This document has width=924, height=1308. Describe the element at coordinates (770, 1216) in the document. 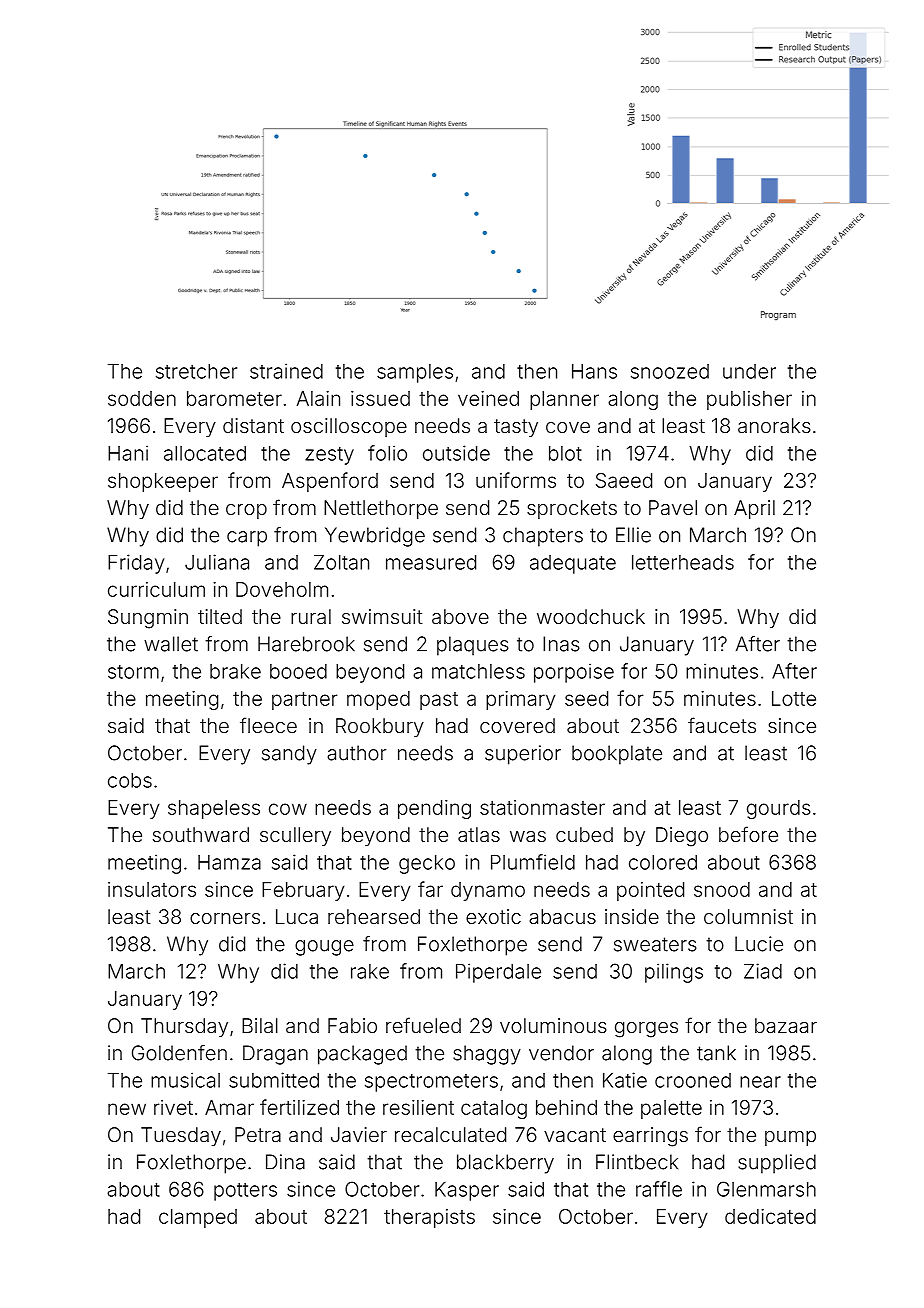

I see `dedicated` at that location.
